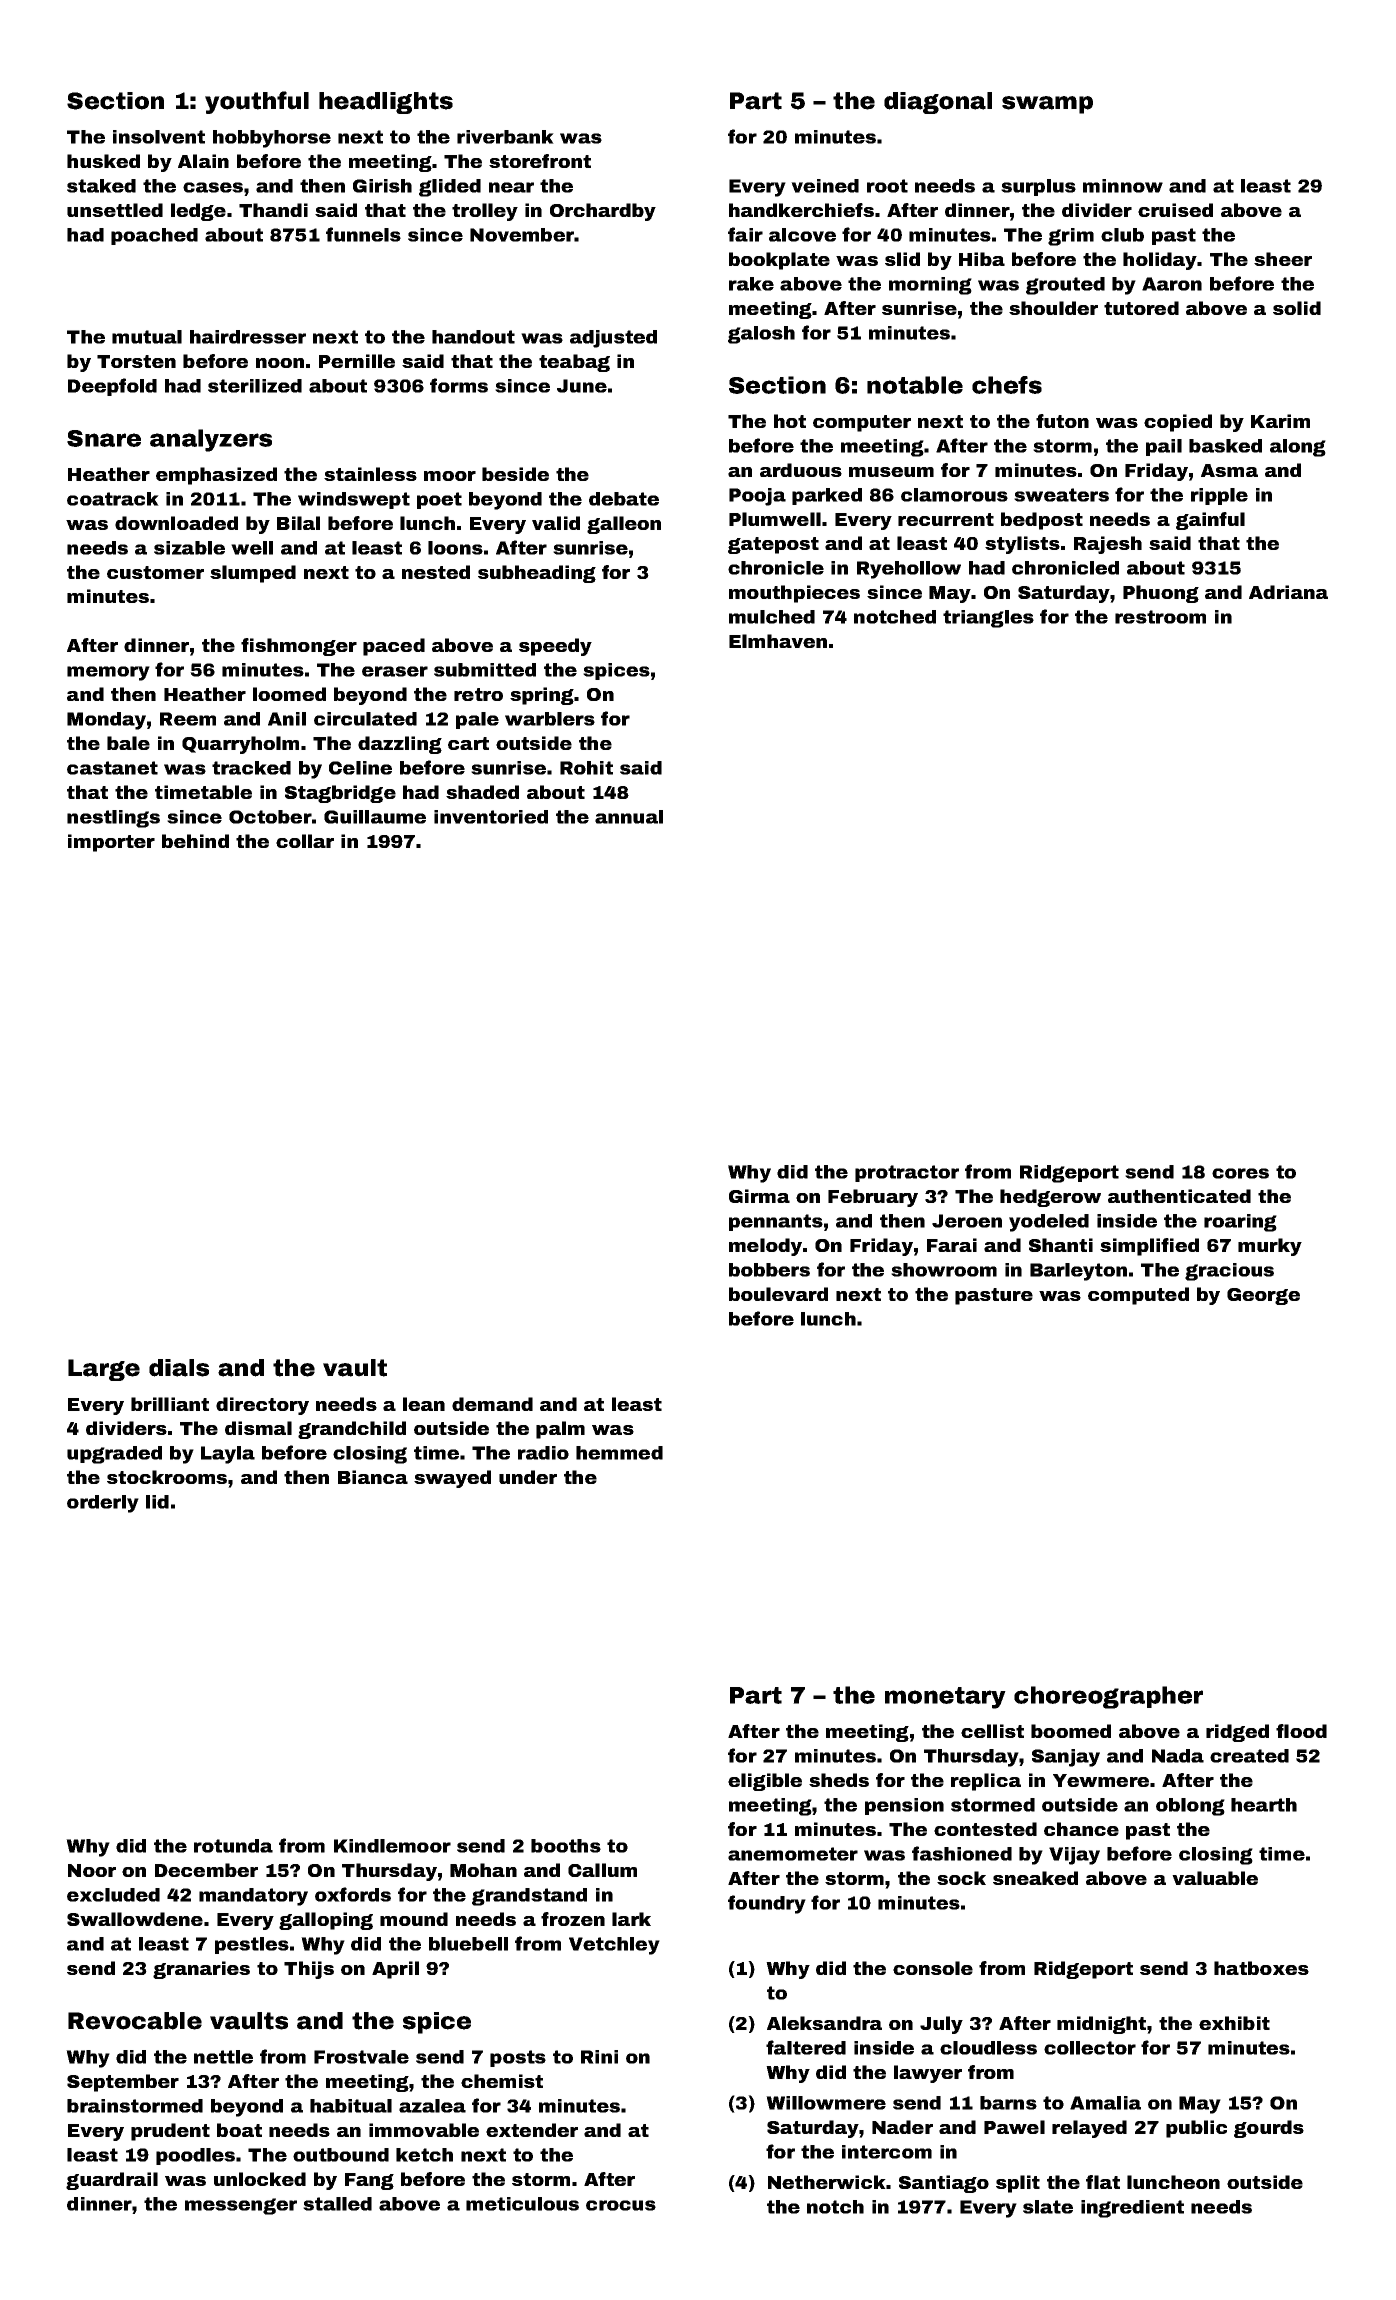 This page has width=1396, height=2300. I want to click on July, so click(941, 2025).
